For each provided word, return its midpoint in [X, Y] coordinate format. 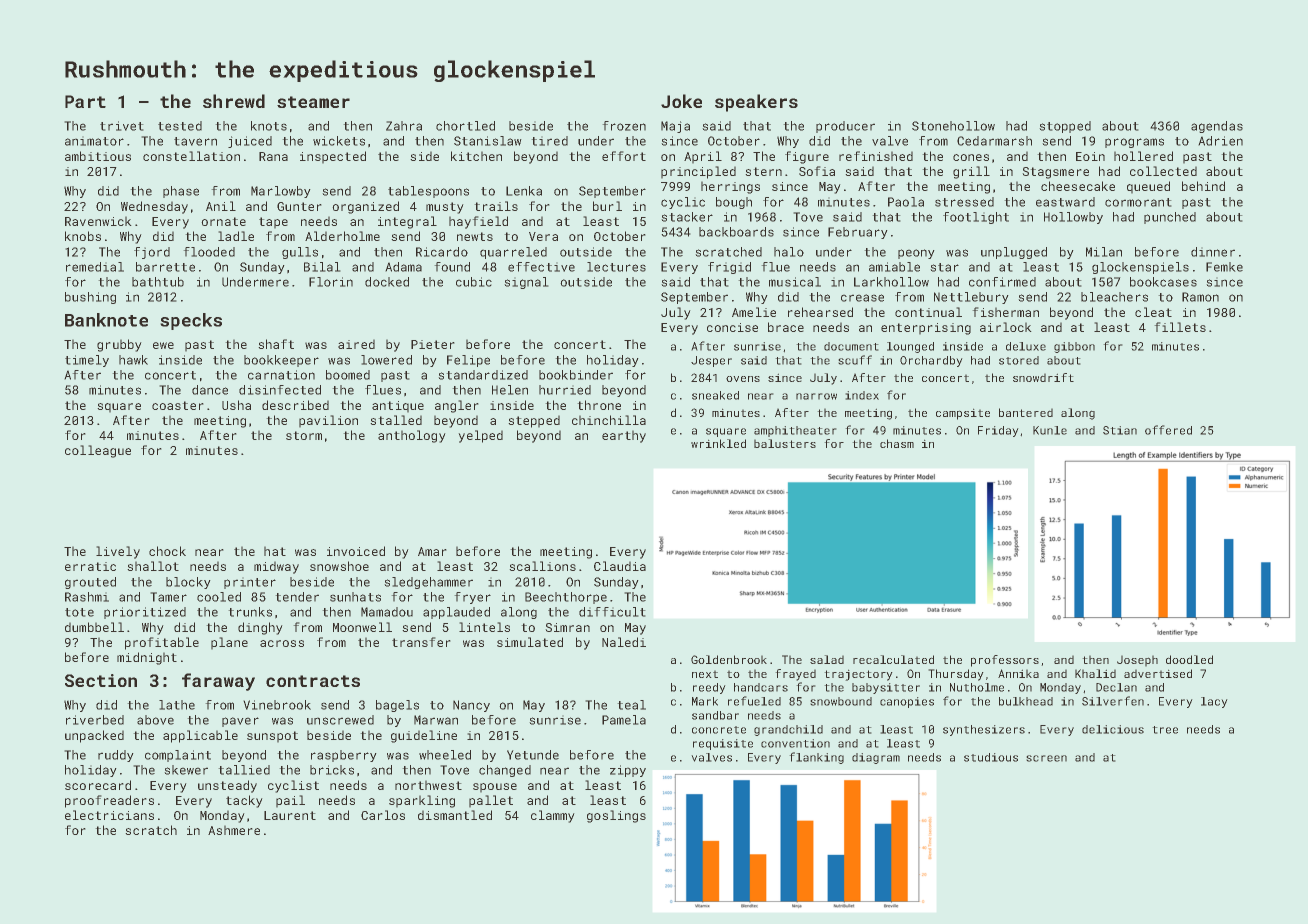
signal [526, 283]
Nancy [471, 706]
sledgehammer [428, 583]
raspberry [344, 756]
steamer [313, 102]
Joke [681, 101]
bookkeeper [281, 361]
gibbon [1074, 347]
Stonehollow [953, 126]
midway [276, 567]
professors [1005, 661]
